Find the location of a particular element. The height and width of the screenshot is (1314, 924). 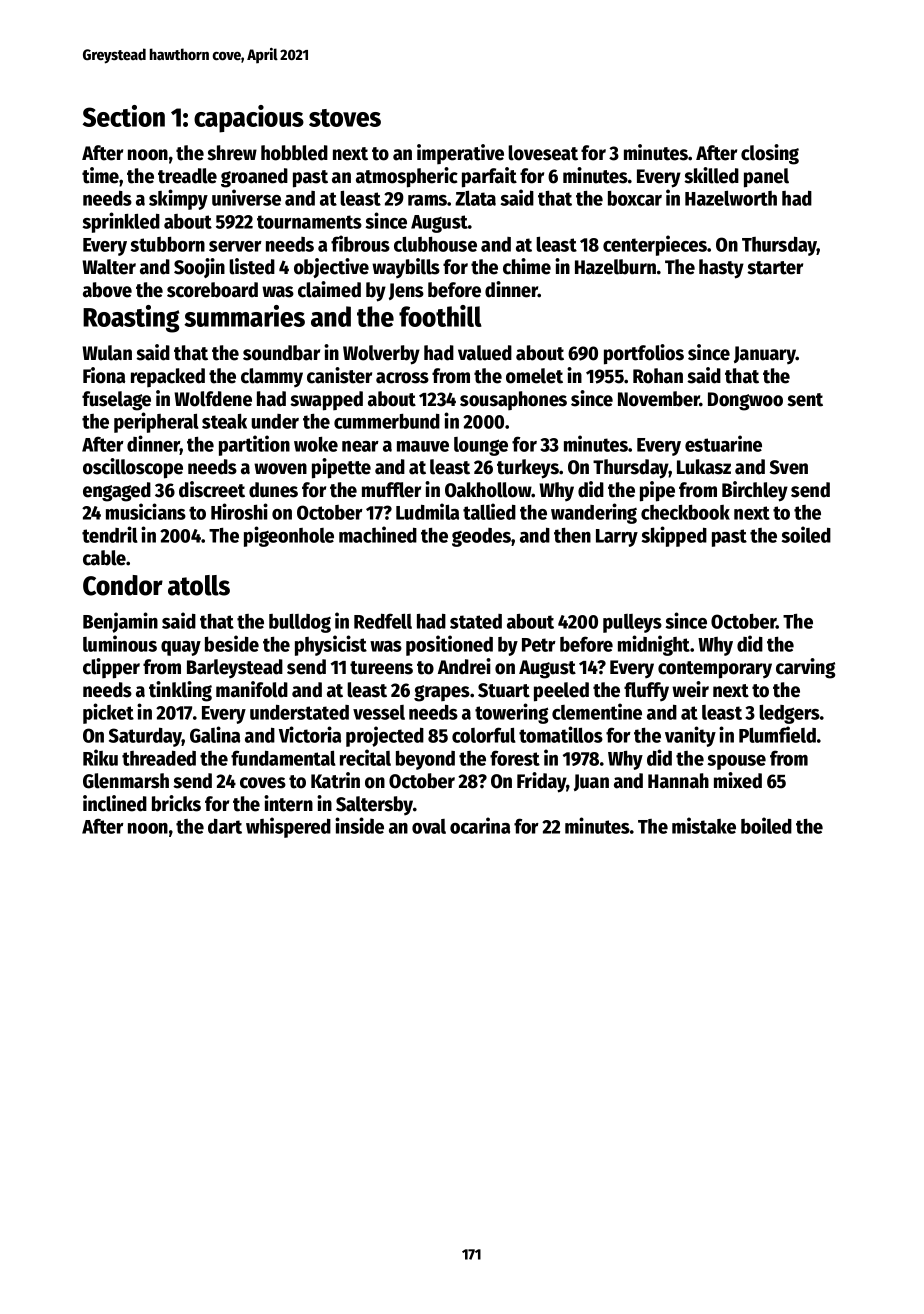

boiled is located at coordinates (766, 825).
